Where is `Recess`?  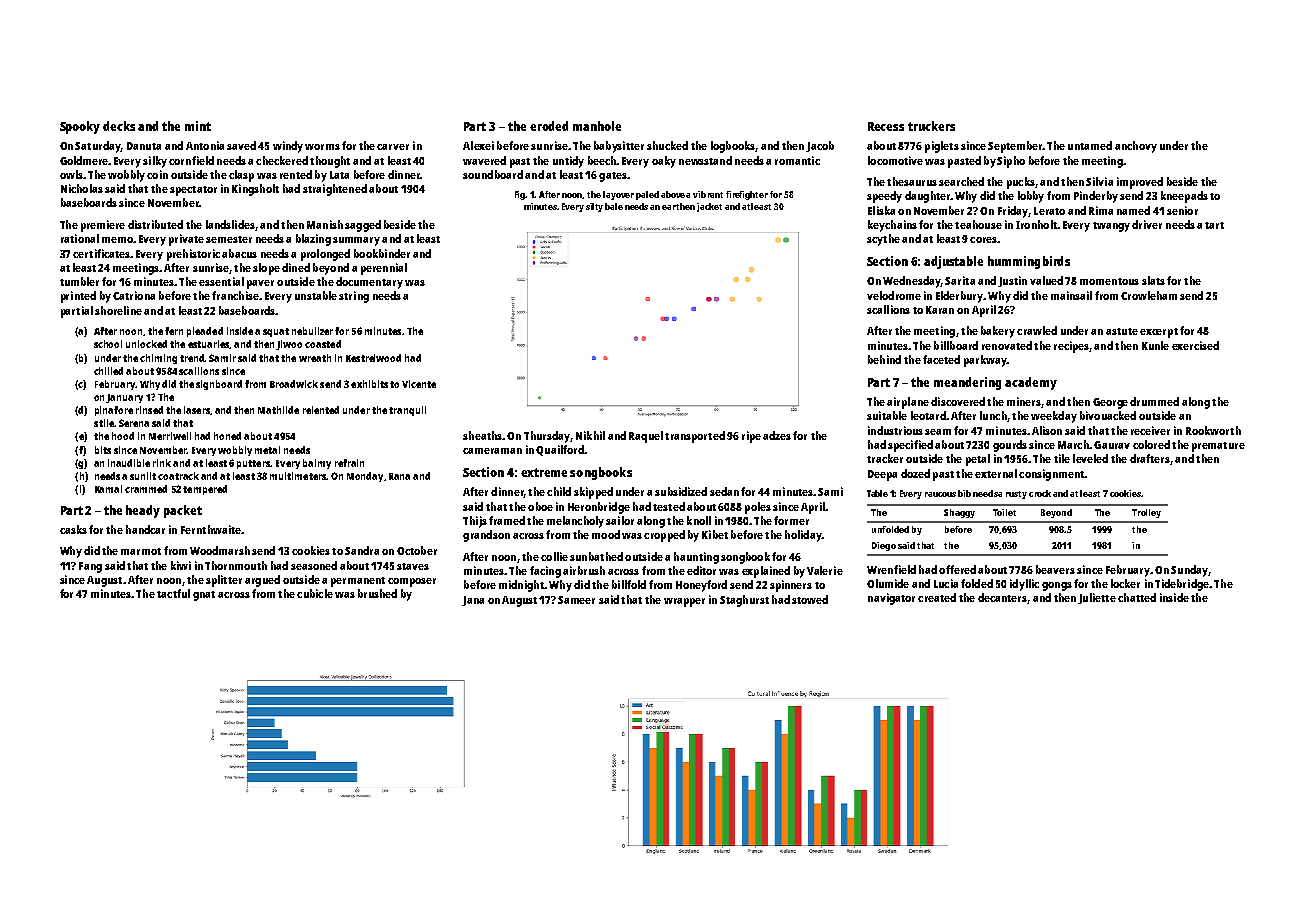
Recess is located at coordinates (886, 126).
